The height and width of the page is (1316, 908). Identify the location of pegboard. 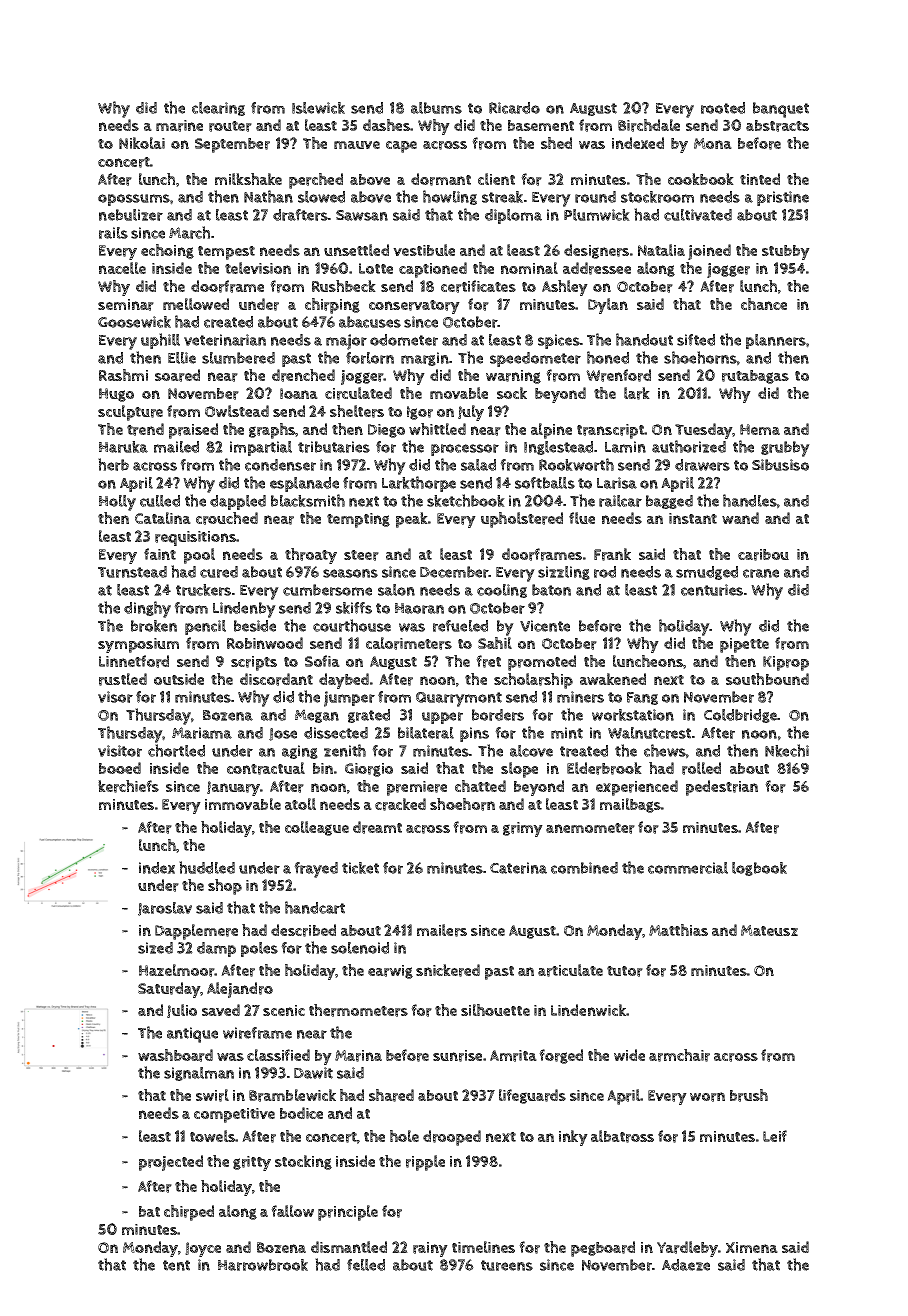
(603, 1249).
